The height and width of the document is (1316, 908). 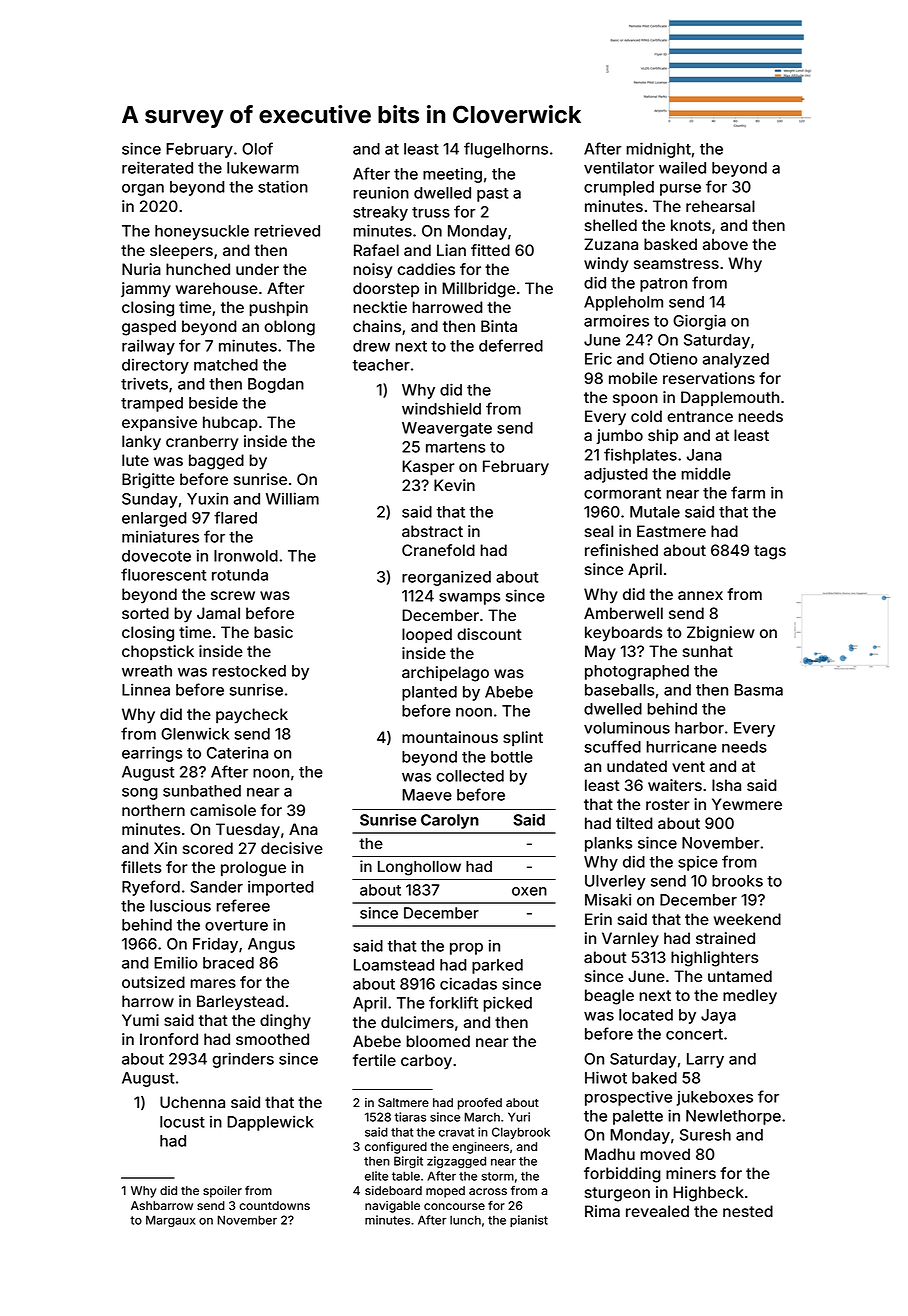 I want to click on basked, so click(x=670, y=244).
